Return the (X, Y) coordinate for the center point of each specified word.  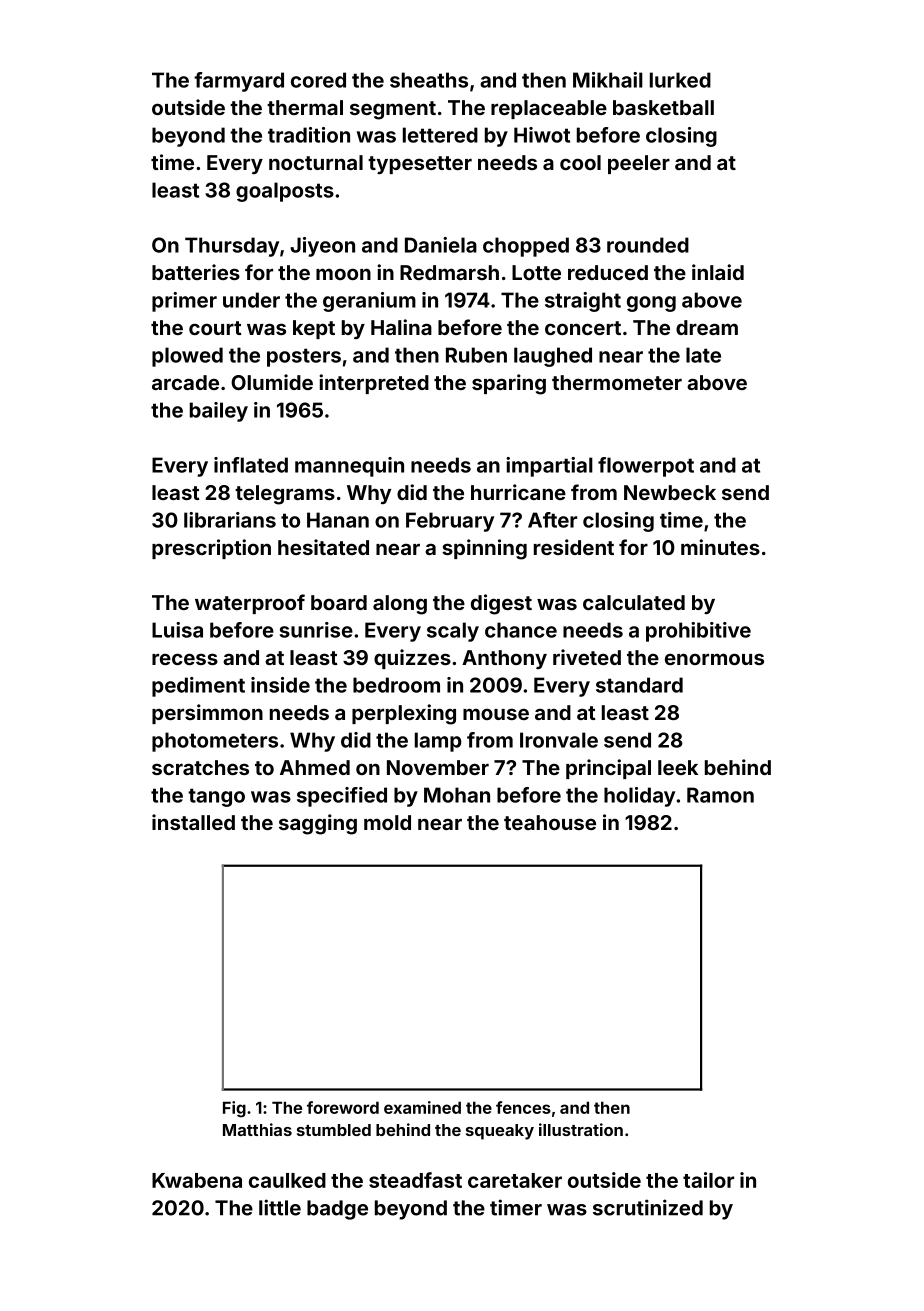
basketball (663, 107)
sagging (318, 824)
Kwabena (197, 1180)
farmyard (239, 82)
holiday (639, 797)
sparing (509, 384)
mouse (496, 714)
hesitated (323, 547)
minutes (720, 547)
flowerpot (646, 467)
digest (501, 604)
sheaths (429, 80)
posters (304, 357)
